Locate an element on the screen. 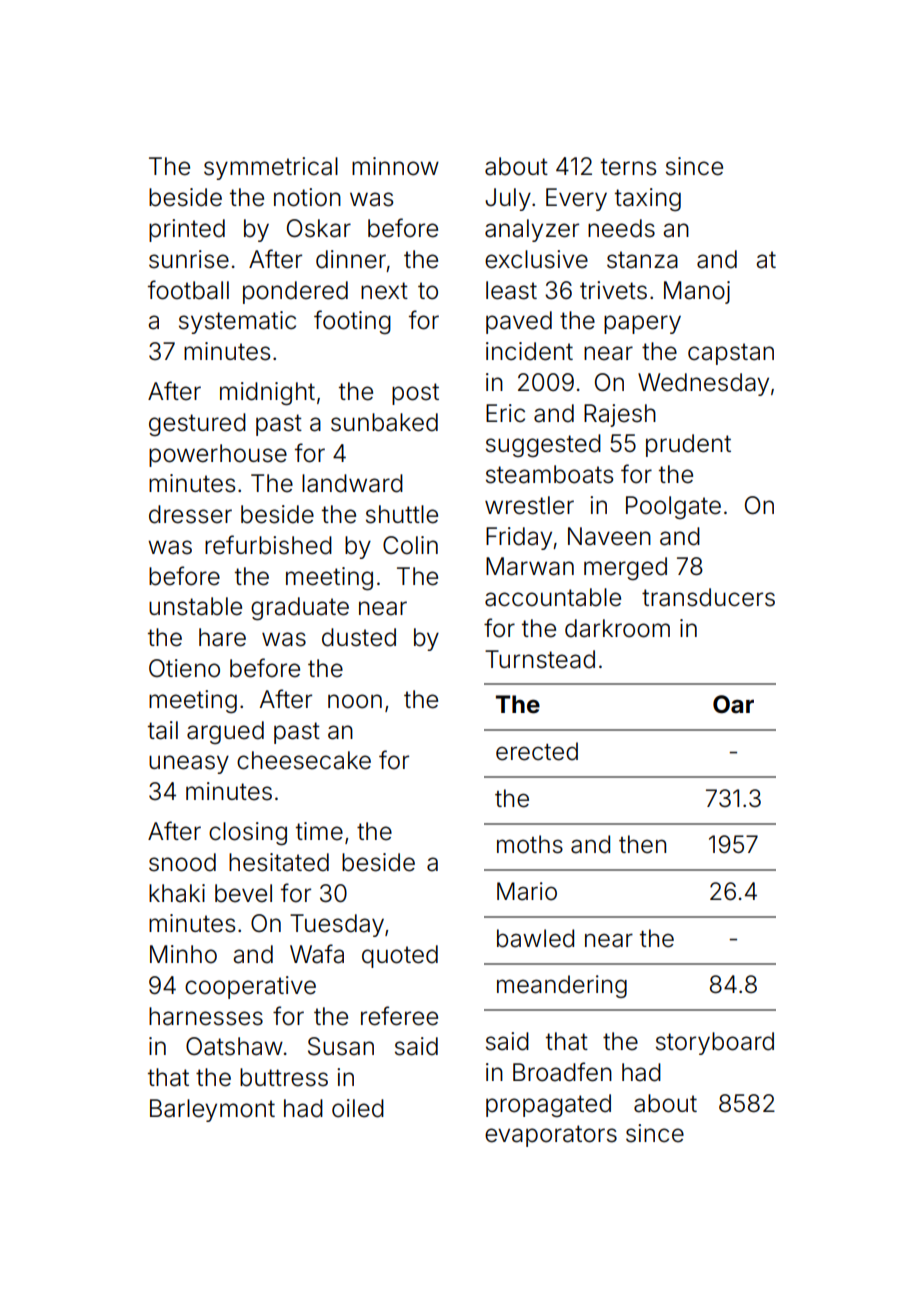  then is located at coordinates (642, 844).
